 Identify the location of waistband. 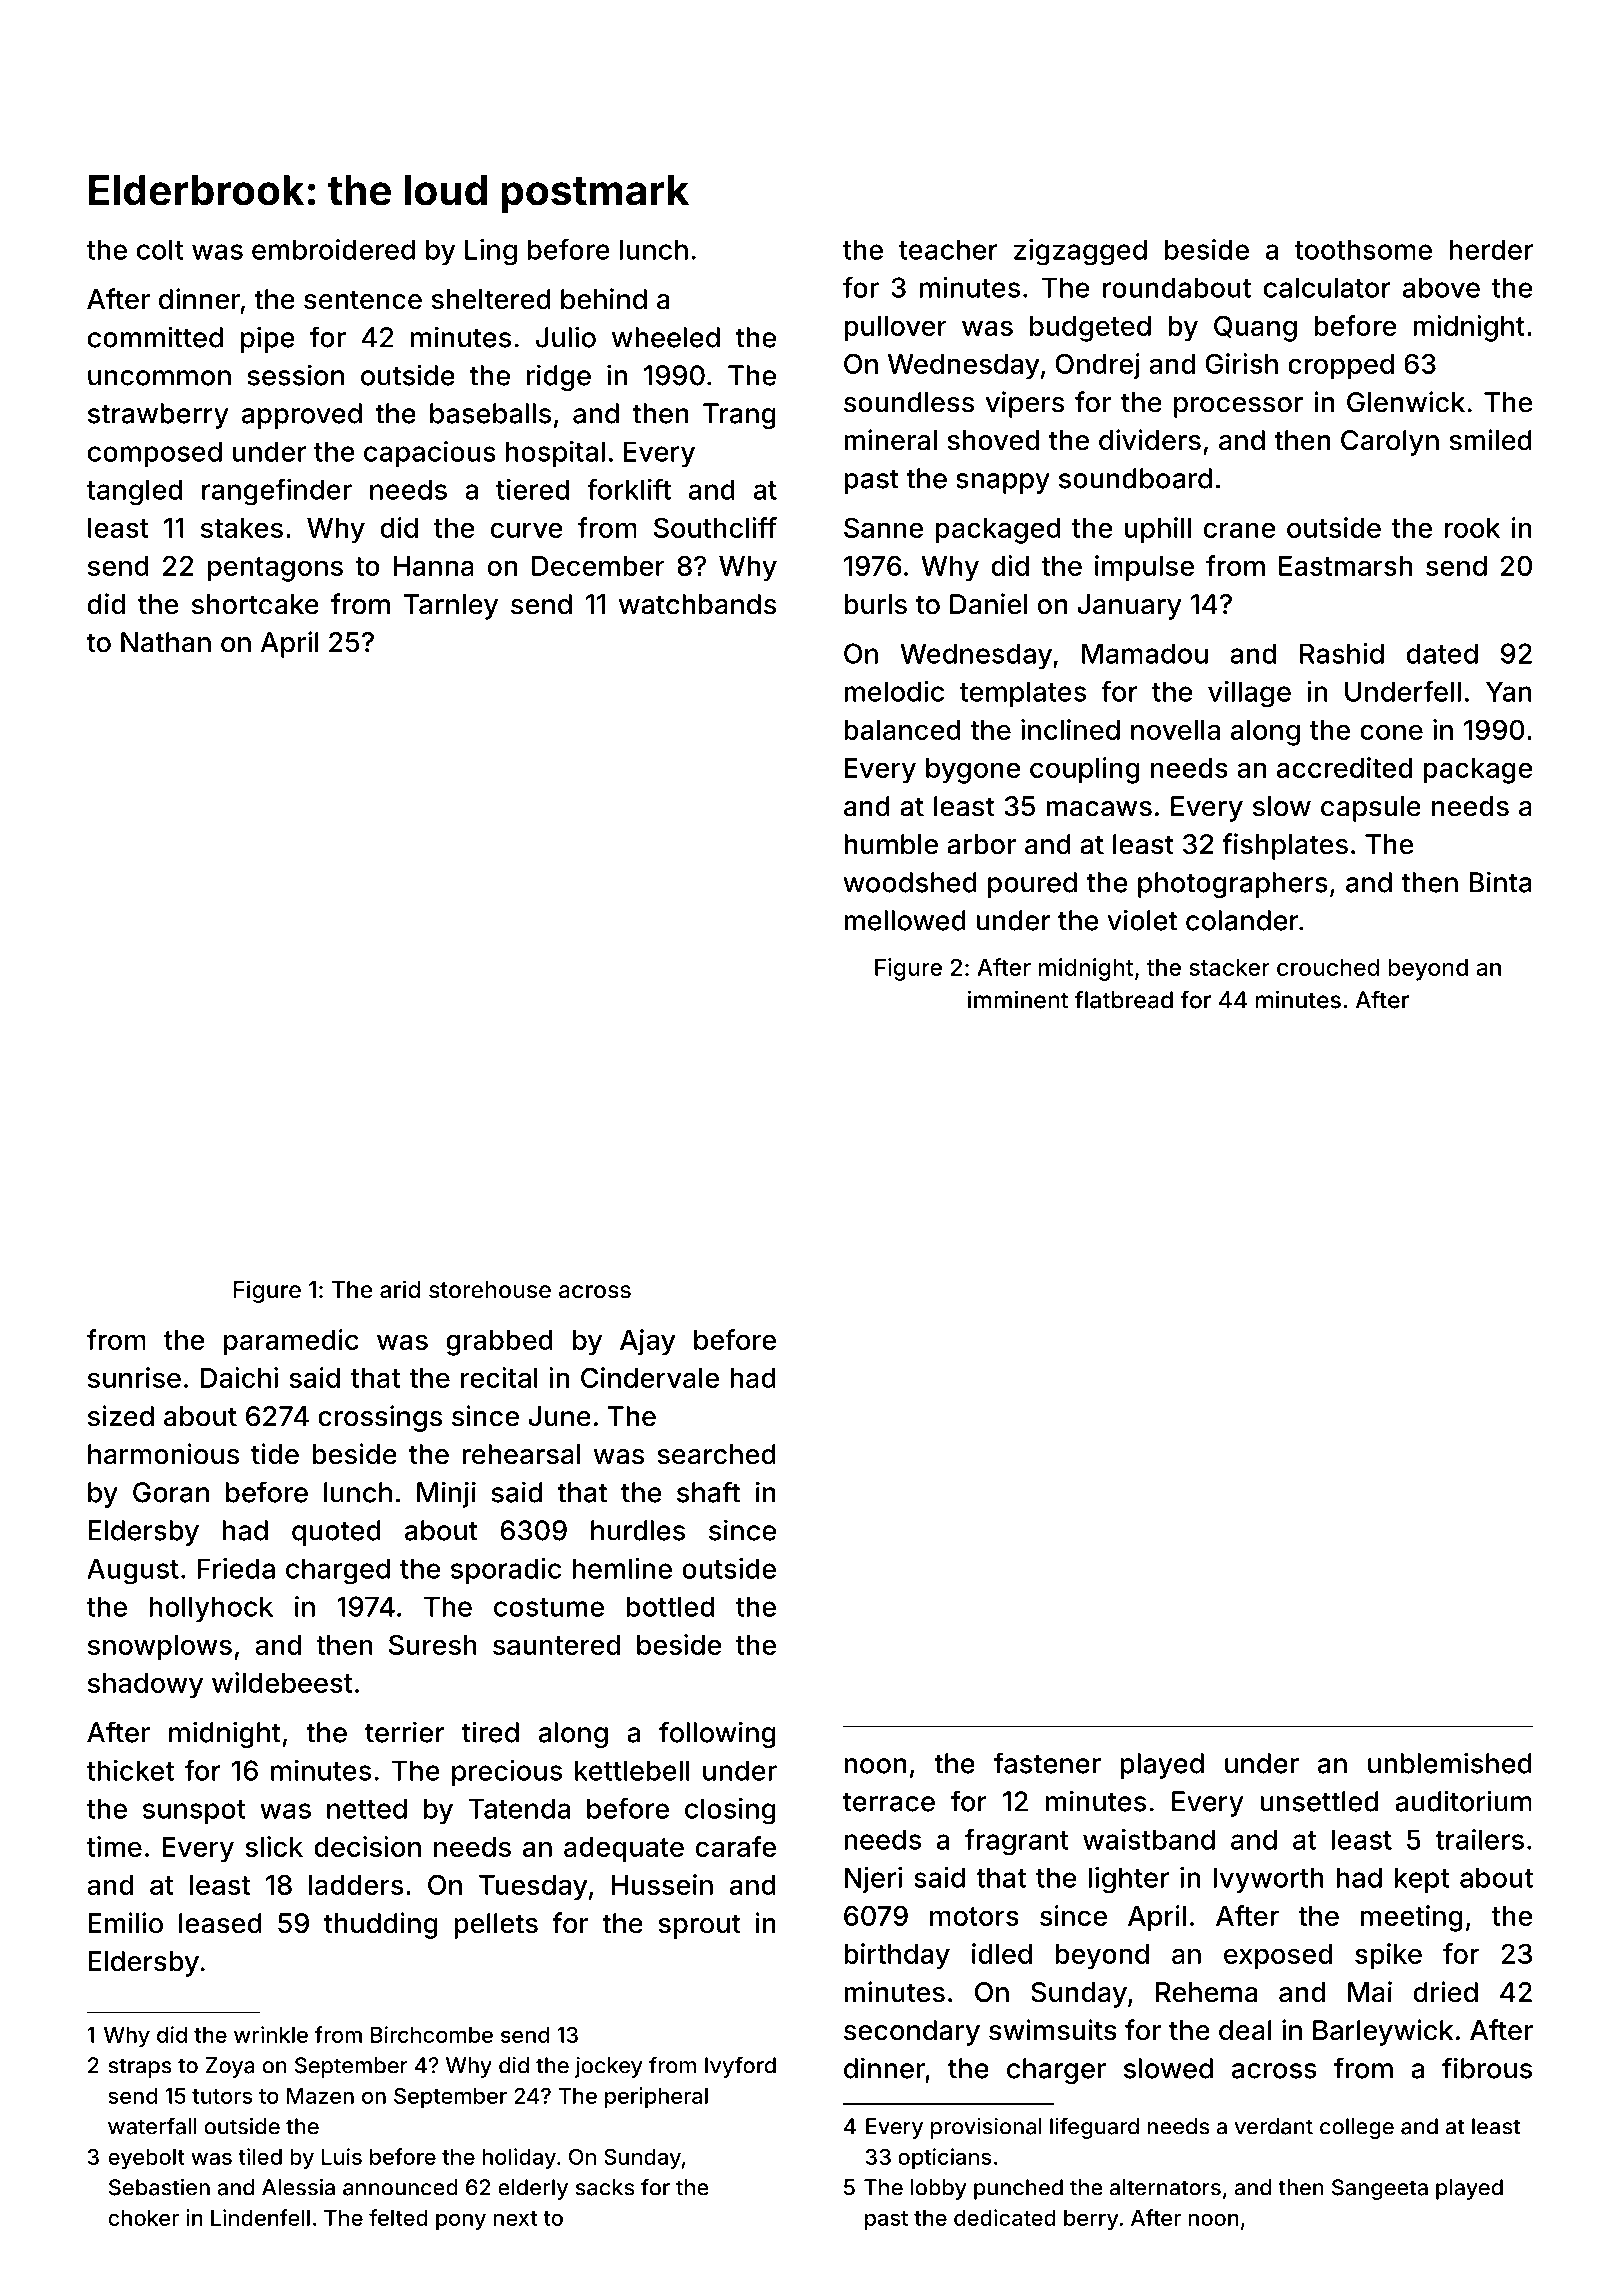
(1149, 1839).
